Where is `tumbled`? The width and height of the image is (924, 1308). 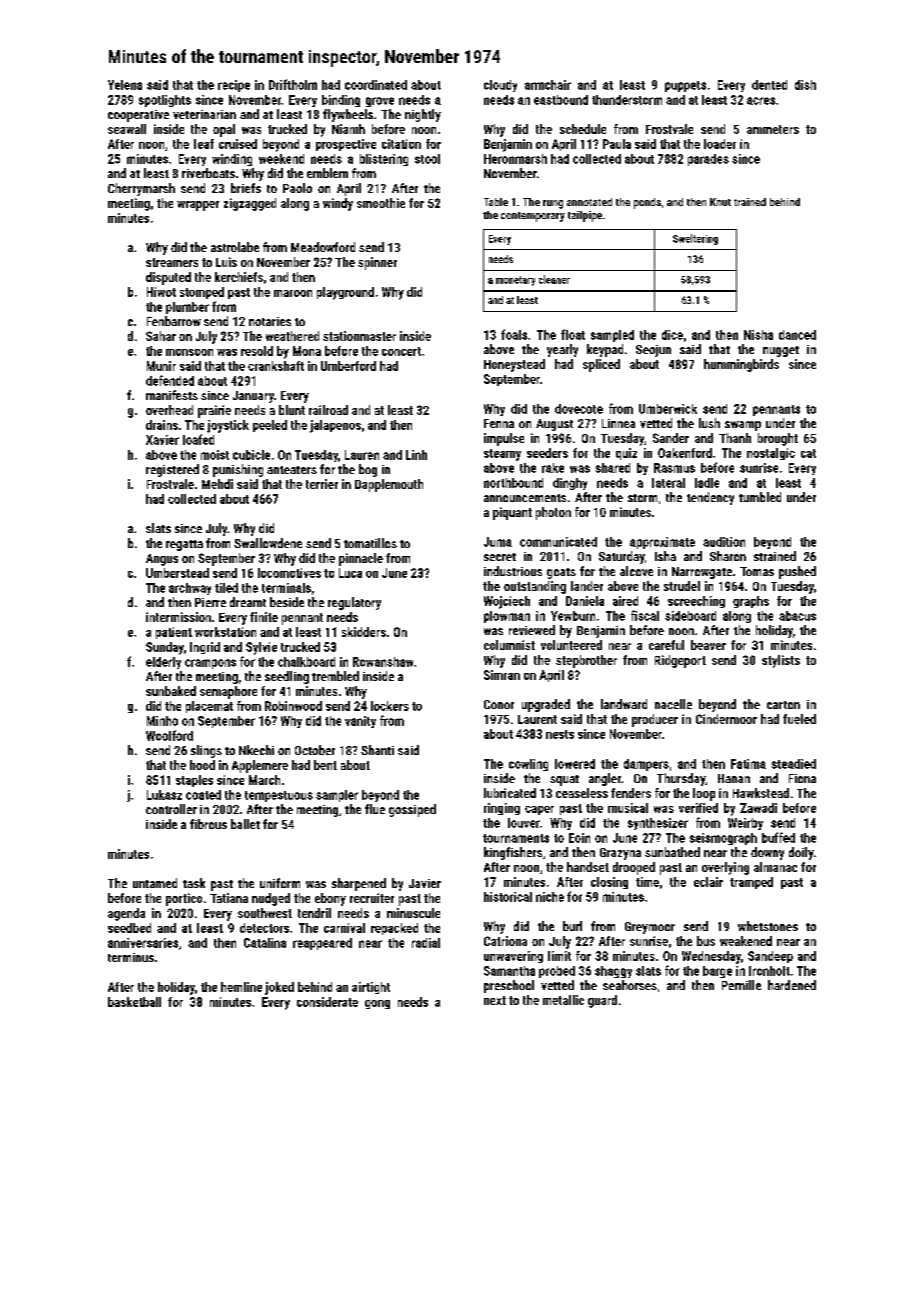
tumbled is located at coordinates (760, 497).
